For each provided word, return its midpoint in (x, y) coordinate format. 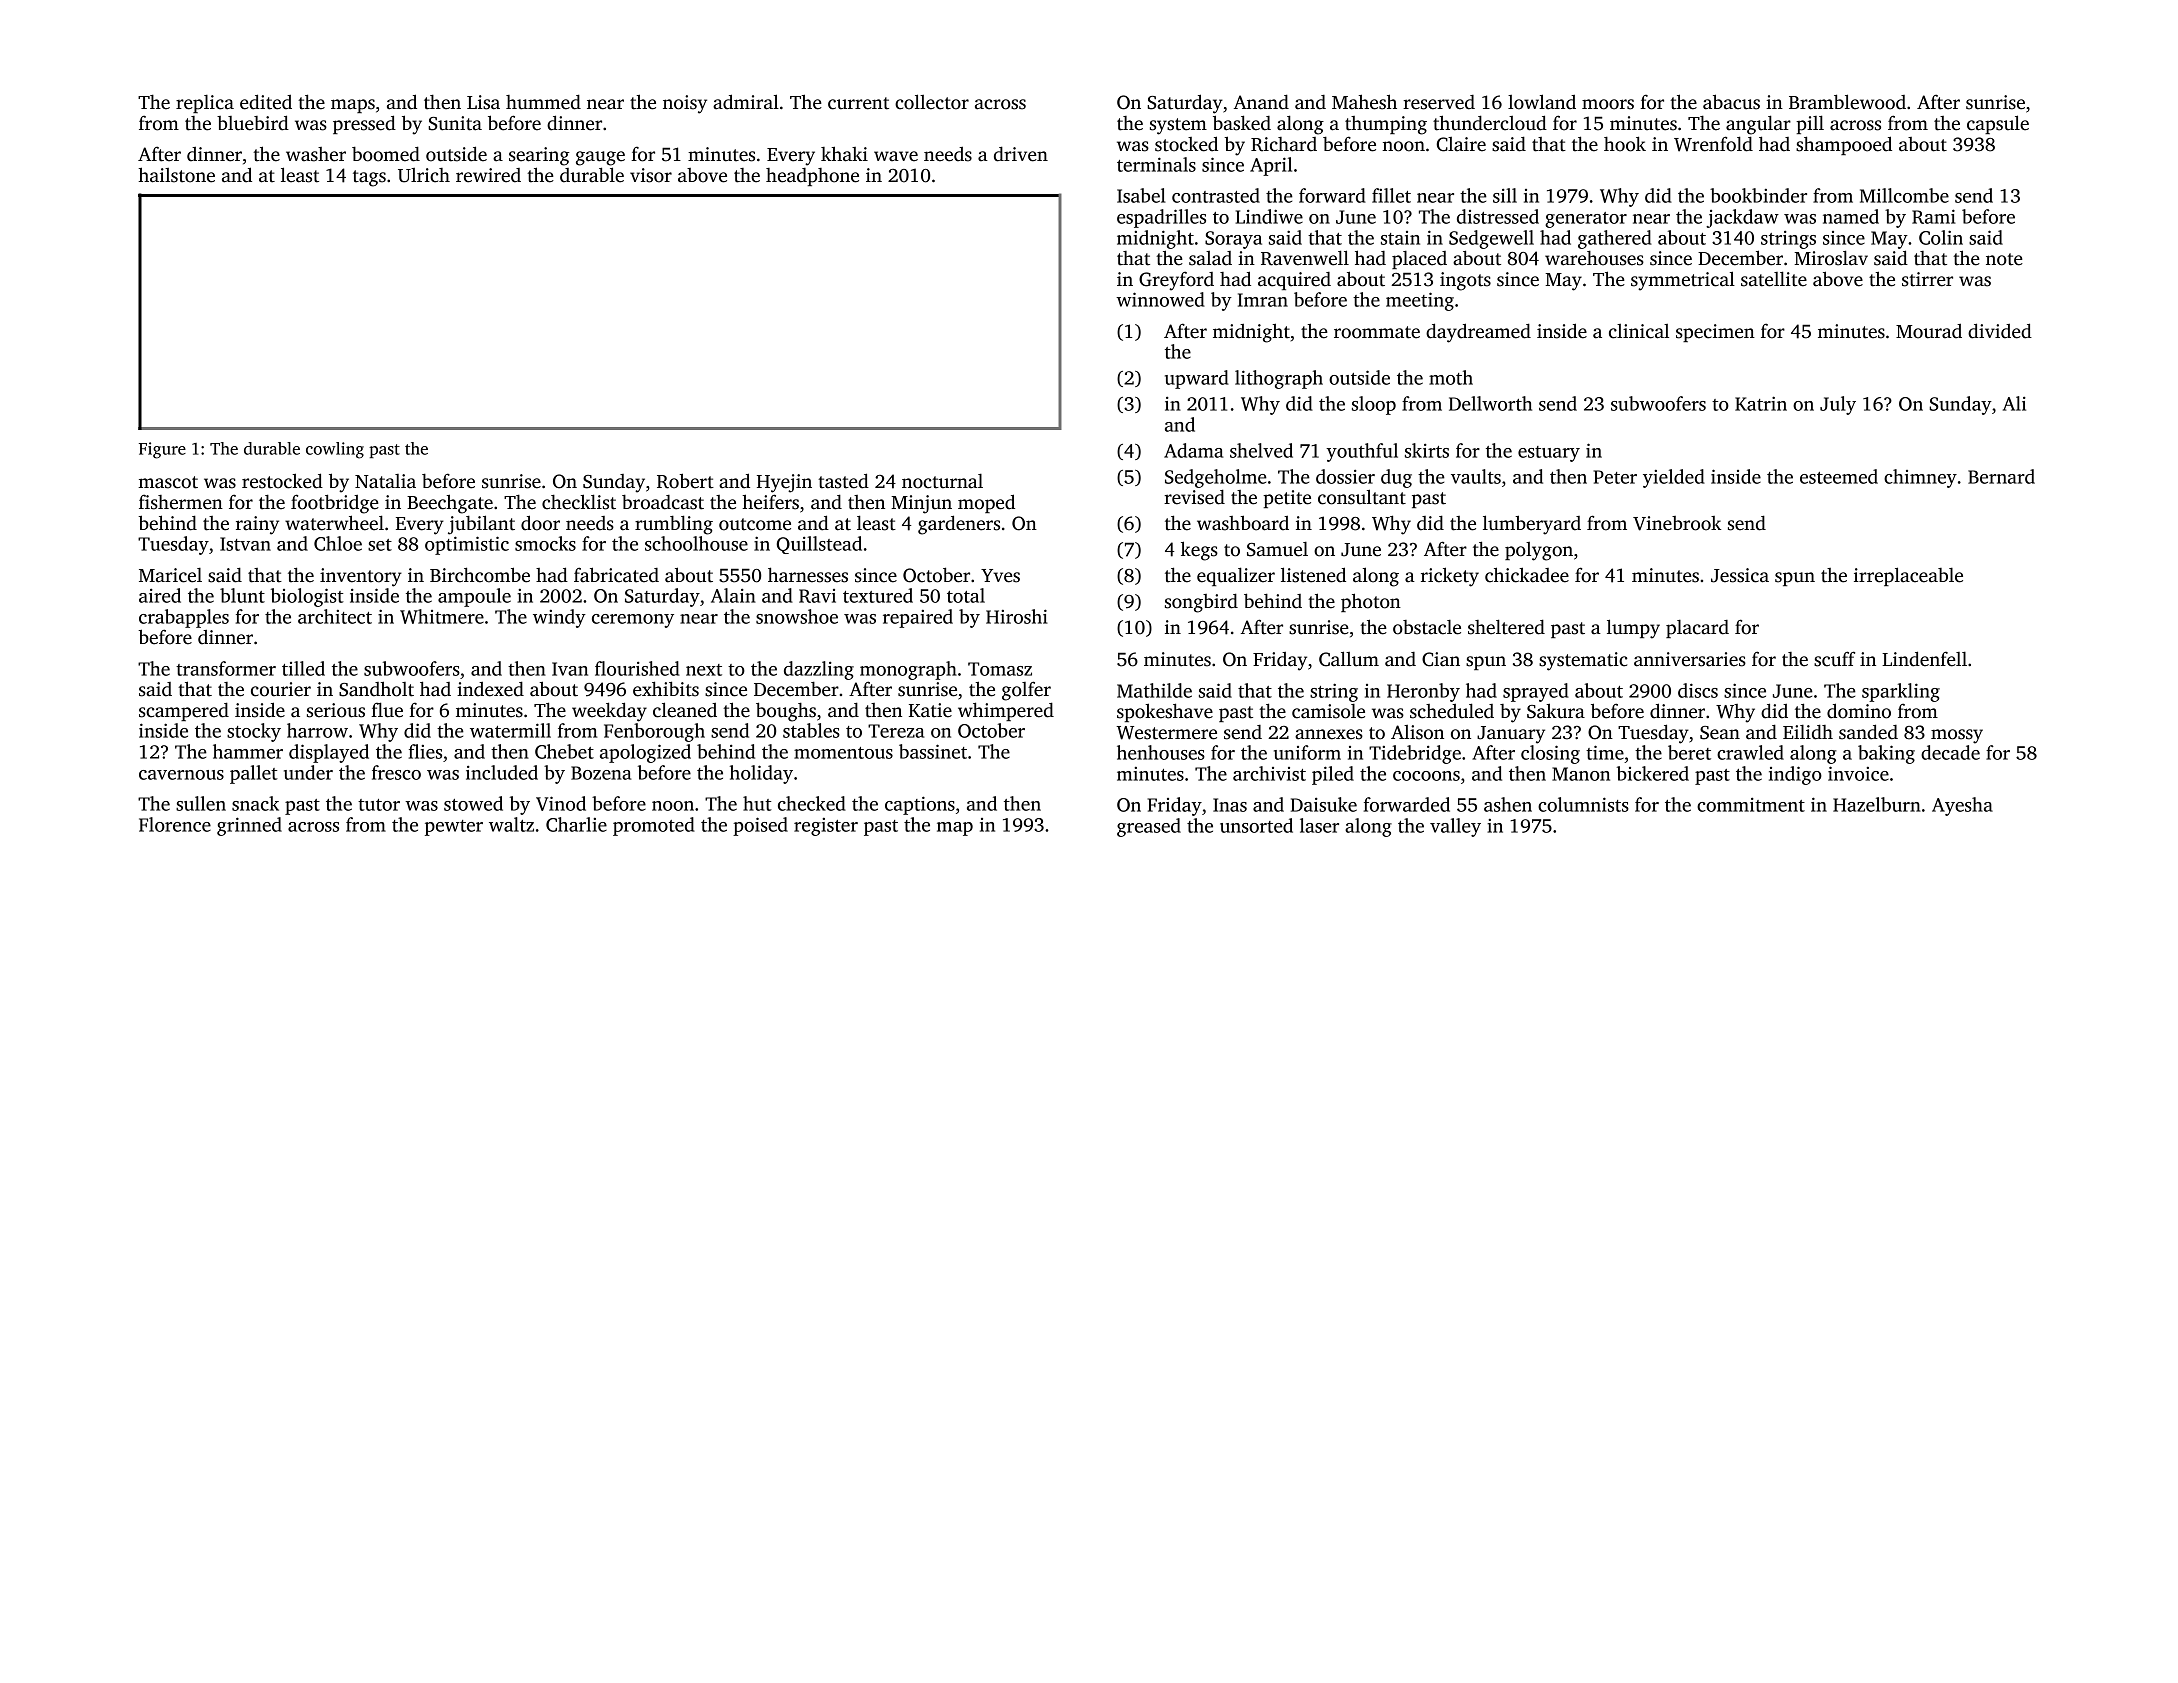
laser (1319, 825)
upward (1197, 379)
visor (651, 175)
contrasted (1216, 195)
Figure (162, 450)
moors (1608, 104)
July (1838, 405)
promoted (654, 826)
